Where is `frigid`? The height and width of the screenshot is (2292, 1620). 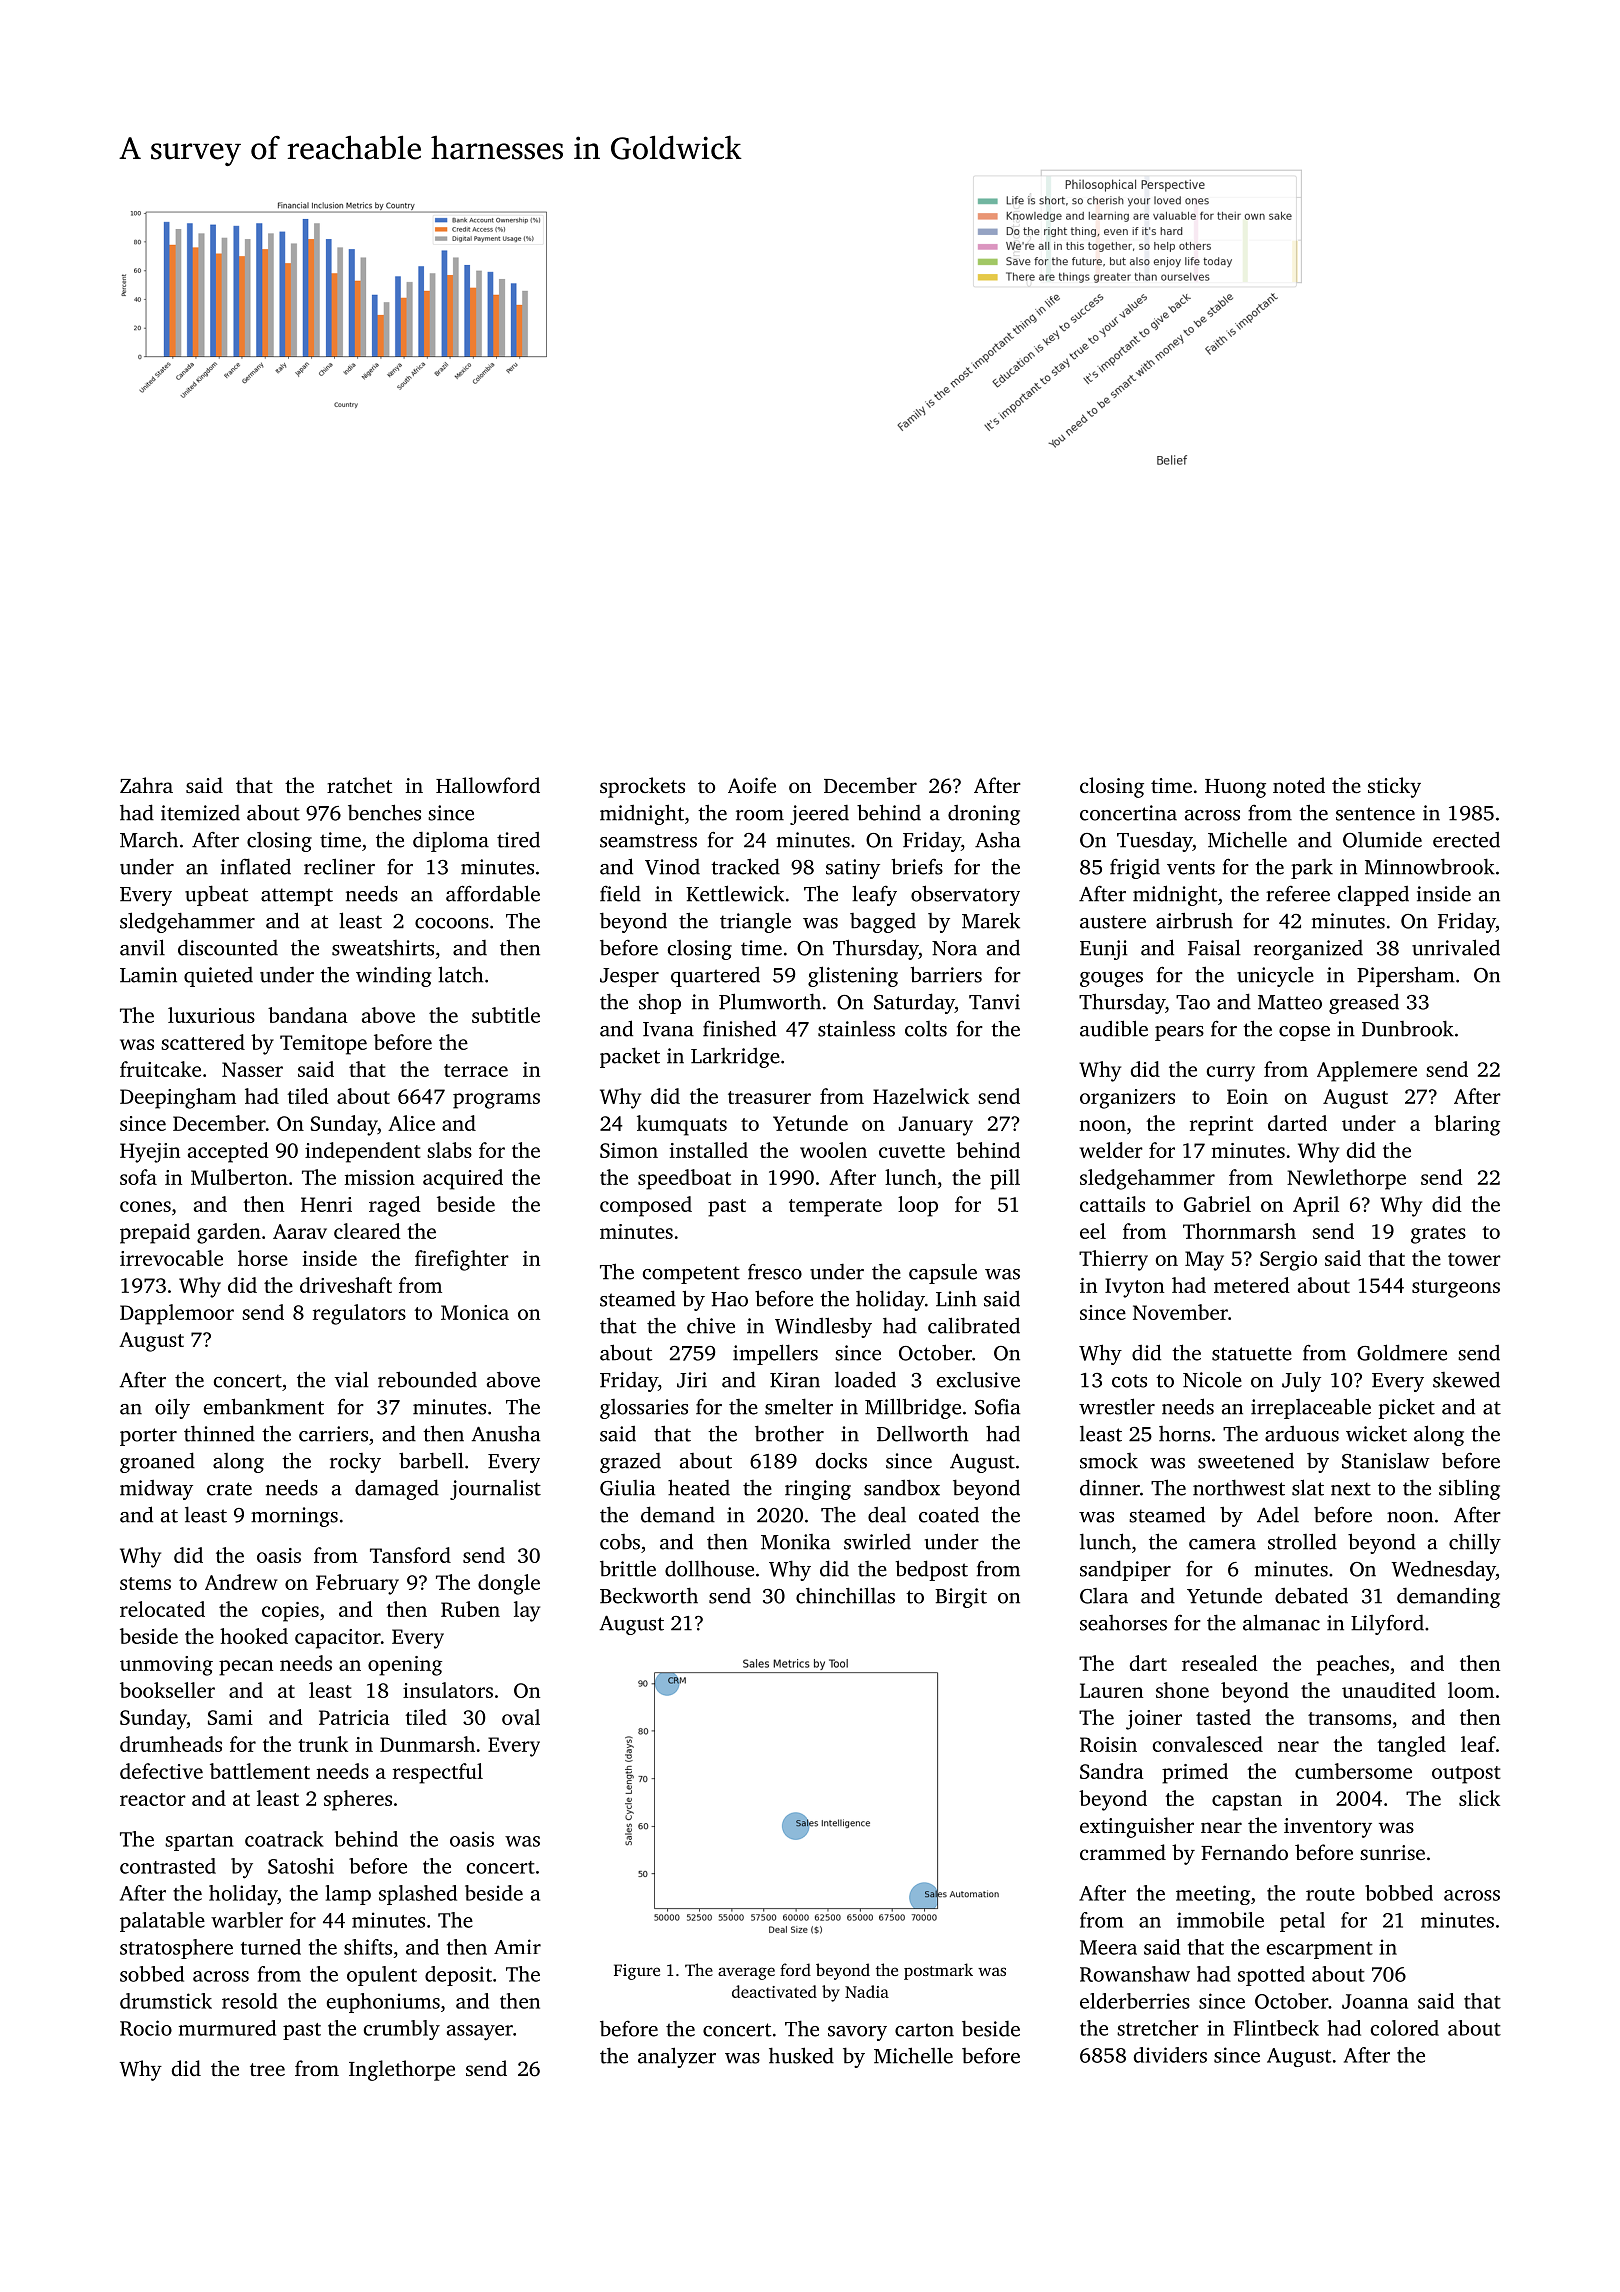 frigid is located at coordinates (1135, 869).
